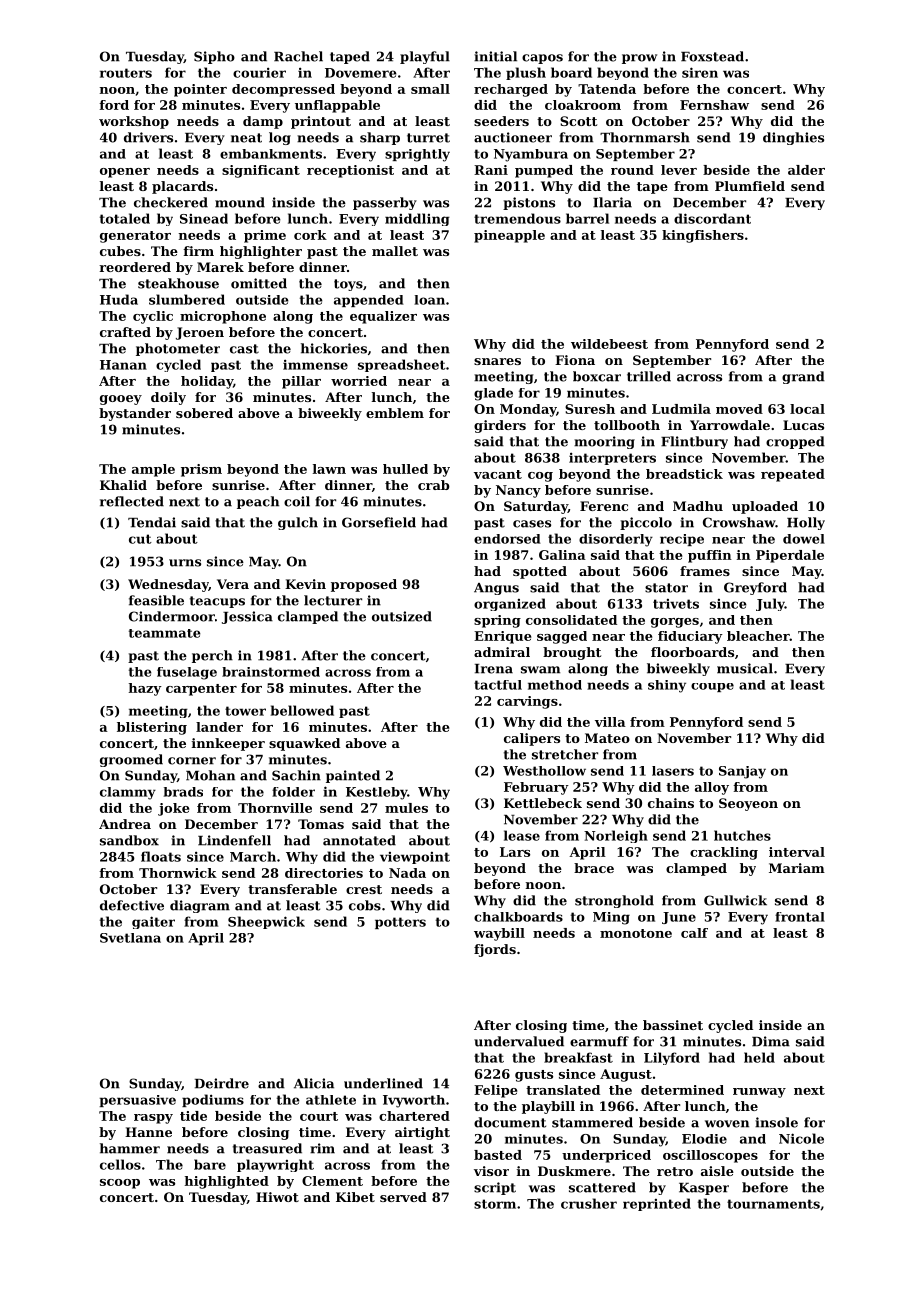 Image resolution: width=924 pixels, height=1314 pixels. I want to click on athlete, so click(331, 1100).
